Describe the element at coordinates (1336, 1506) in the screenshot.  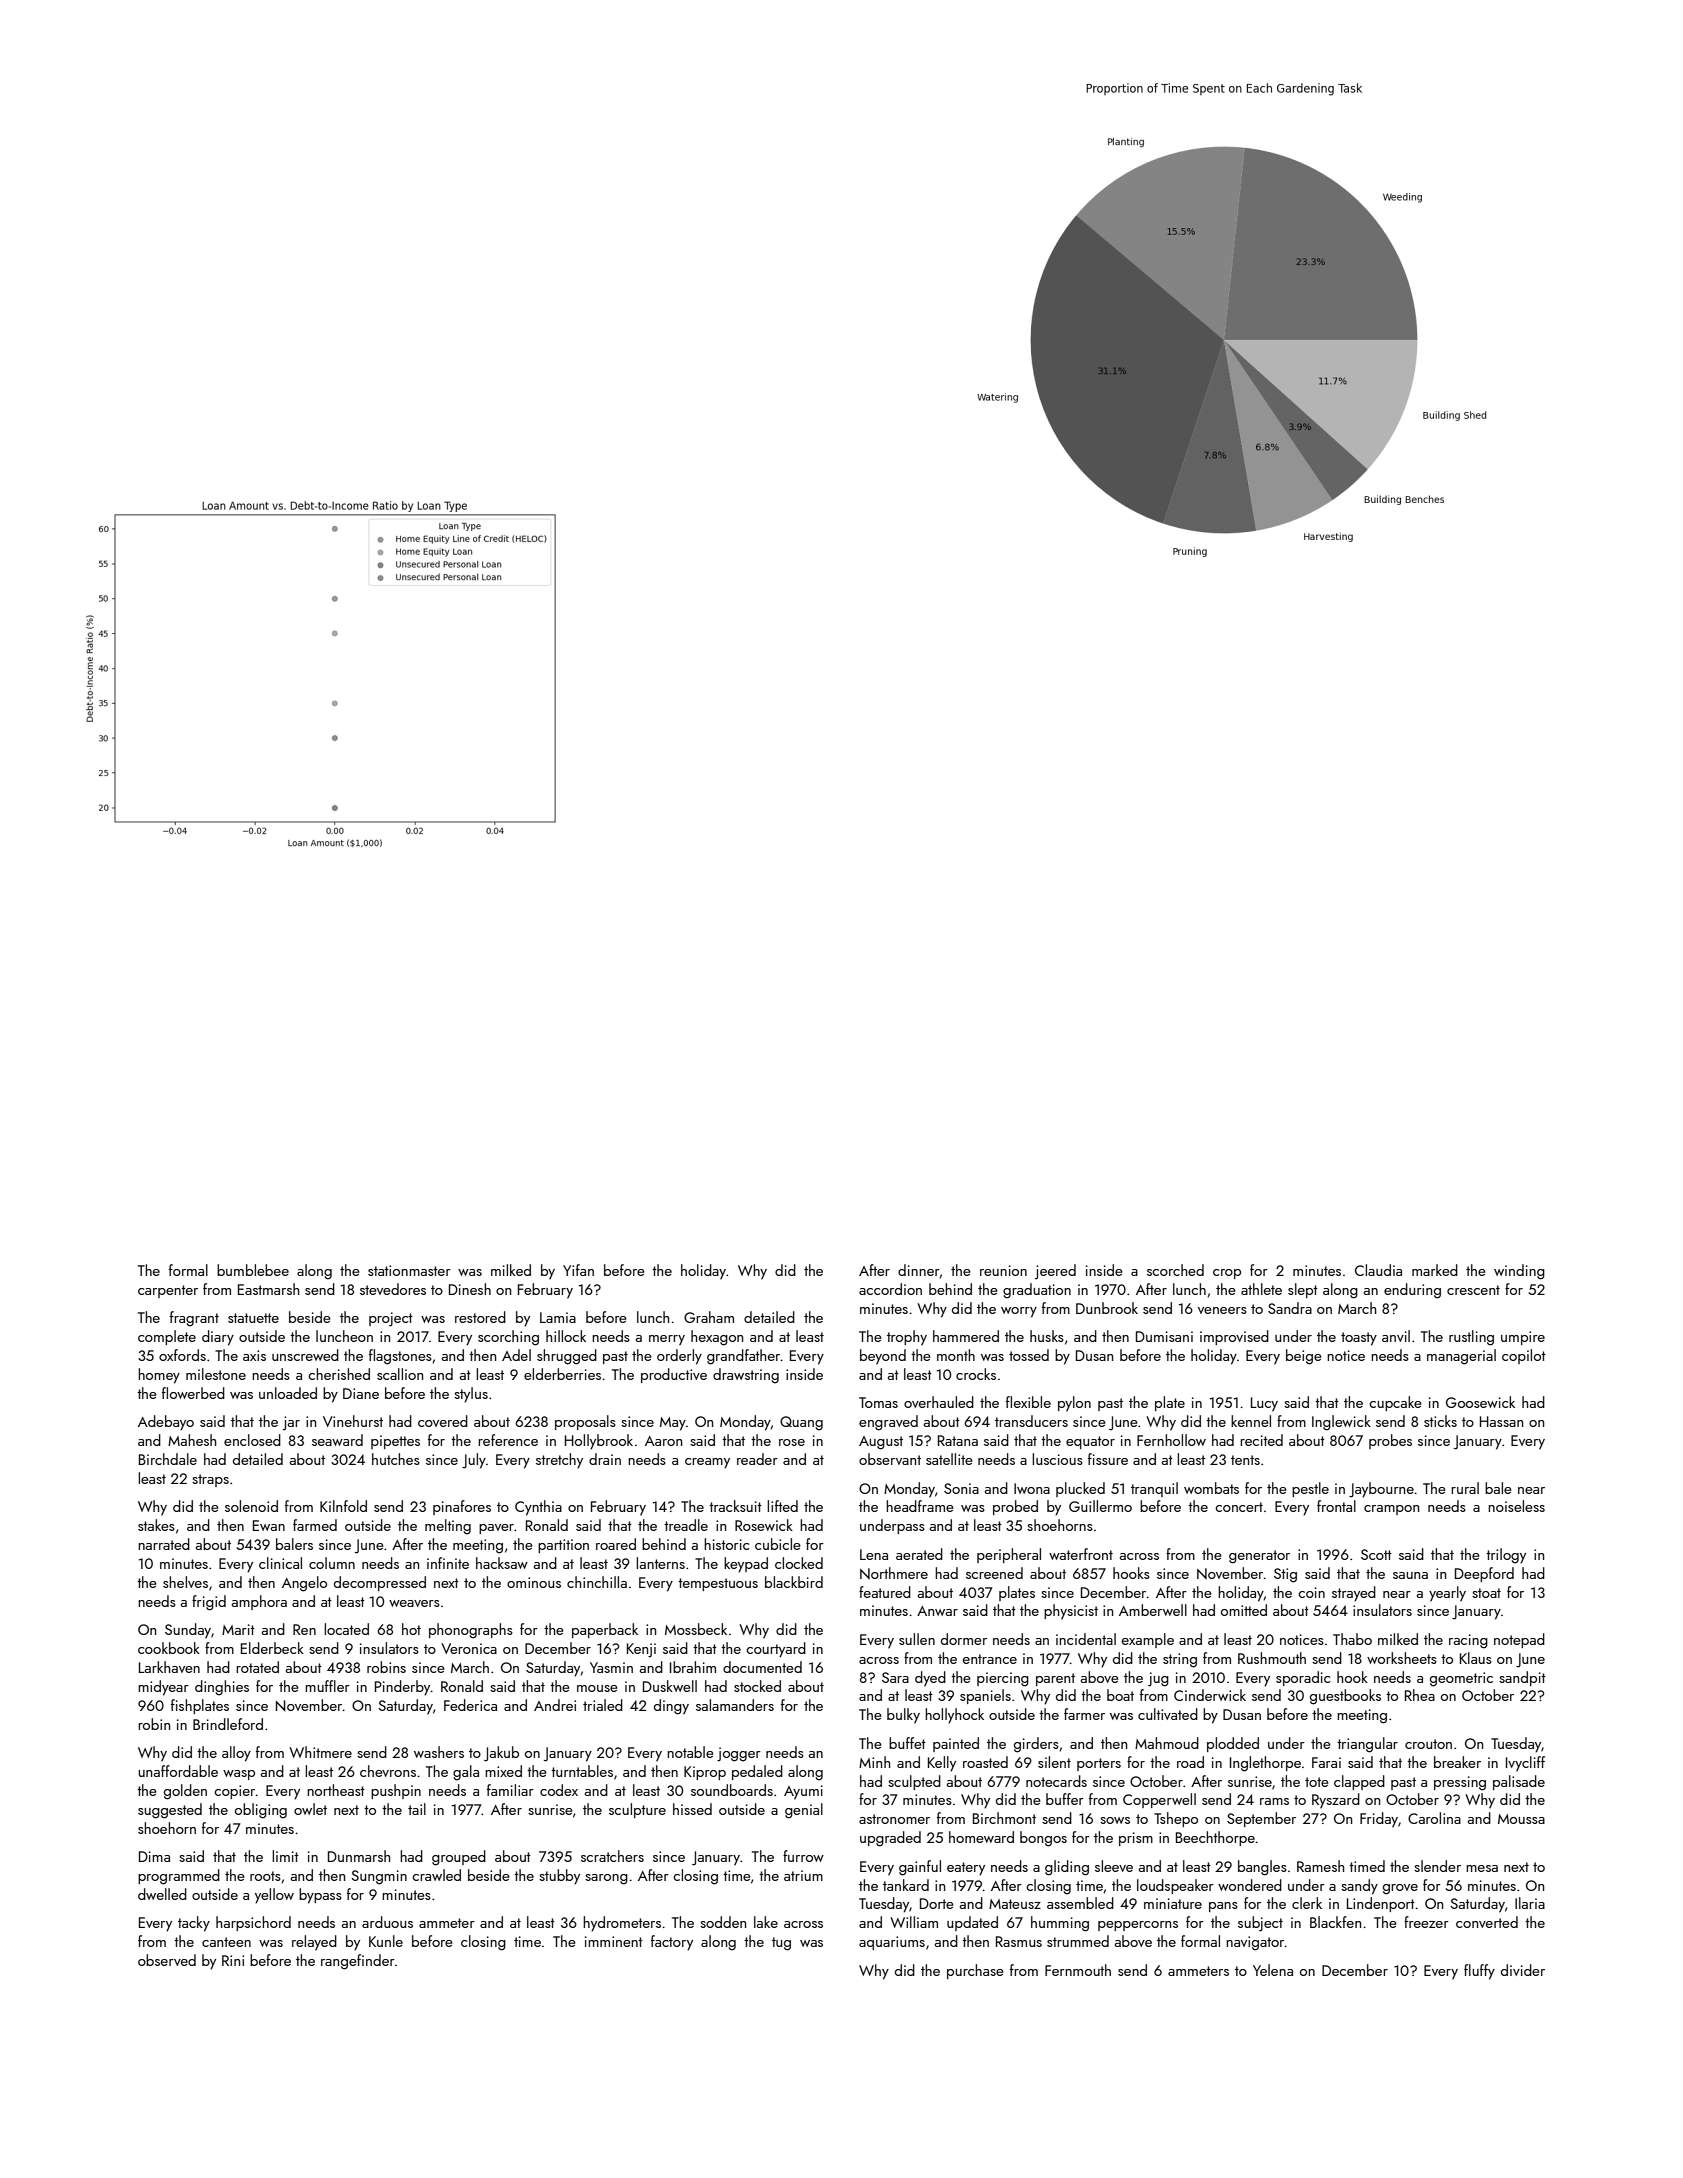
I see `frontal` at that location.
